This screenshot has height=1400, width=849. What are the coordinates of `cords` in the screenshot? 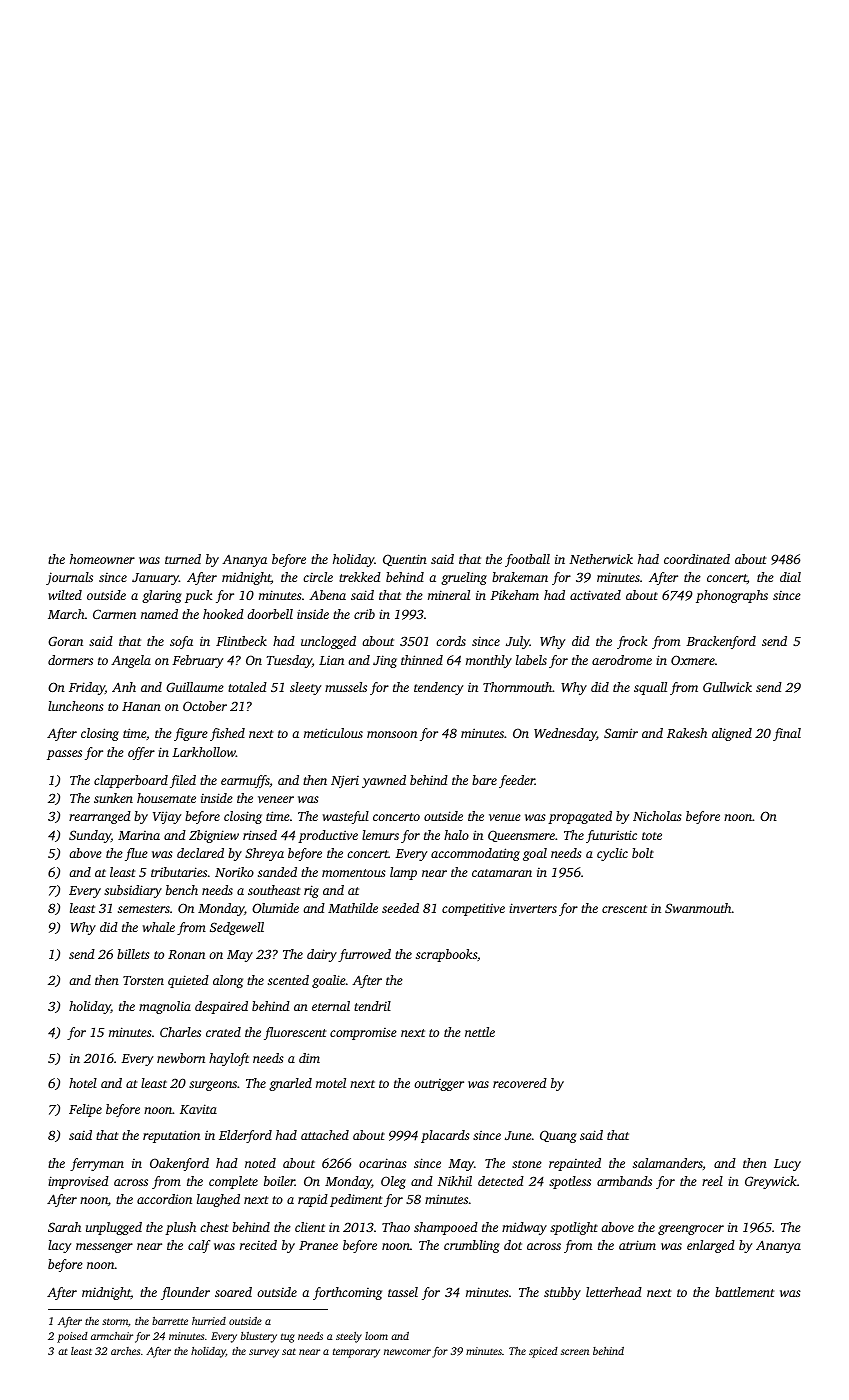 It's located at (451, 641).
